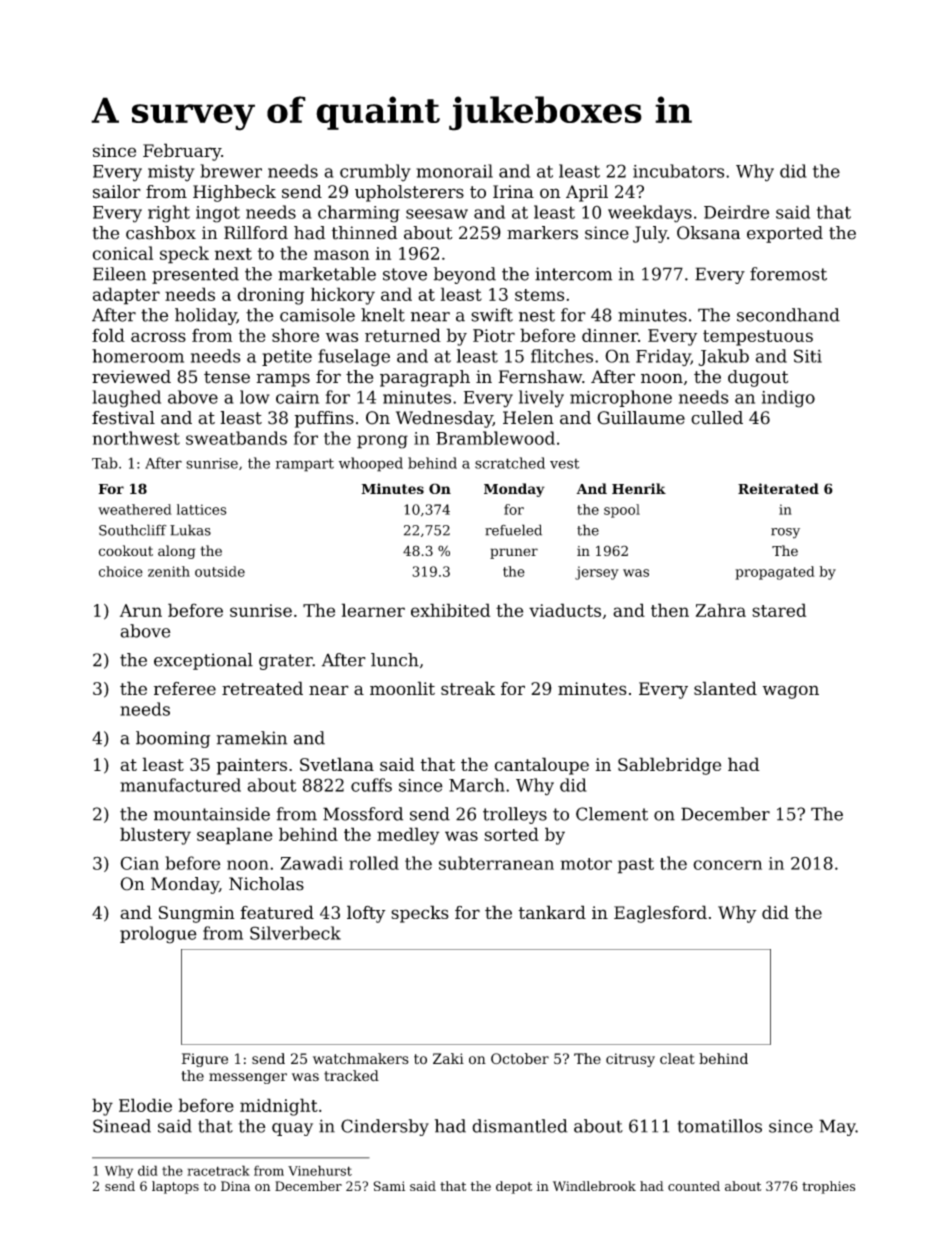 The image size is (952, 1233). What do you see at coordinates (594, 1186) in the screenshot?
I see `Windlebrook` at bounding box center [594, 1186].
